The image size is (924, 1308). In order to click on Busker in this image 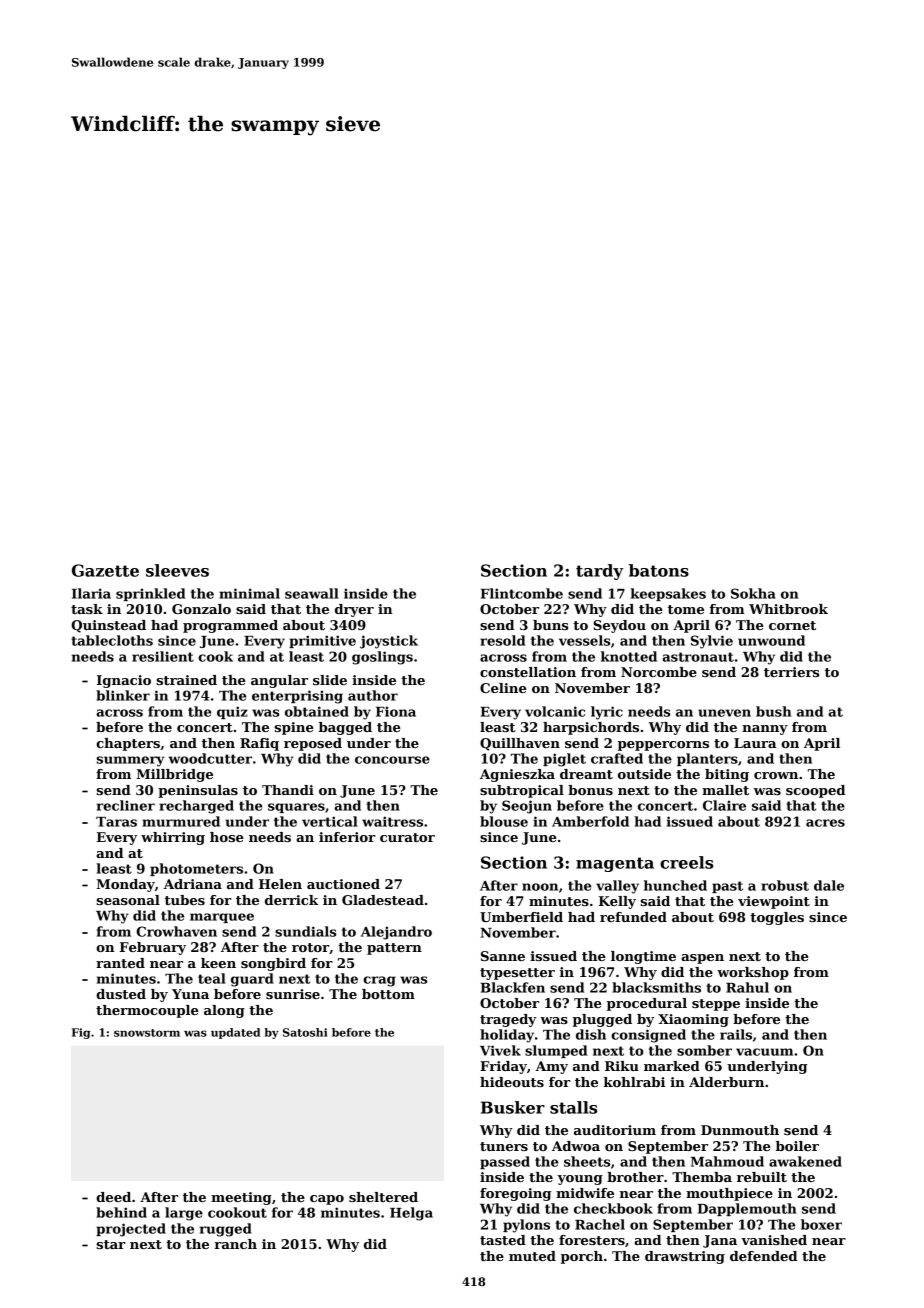, I will do `click(513, 1107)`.
